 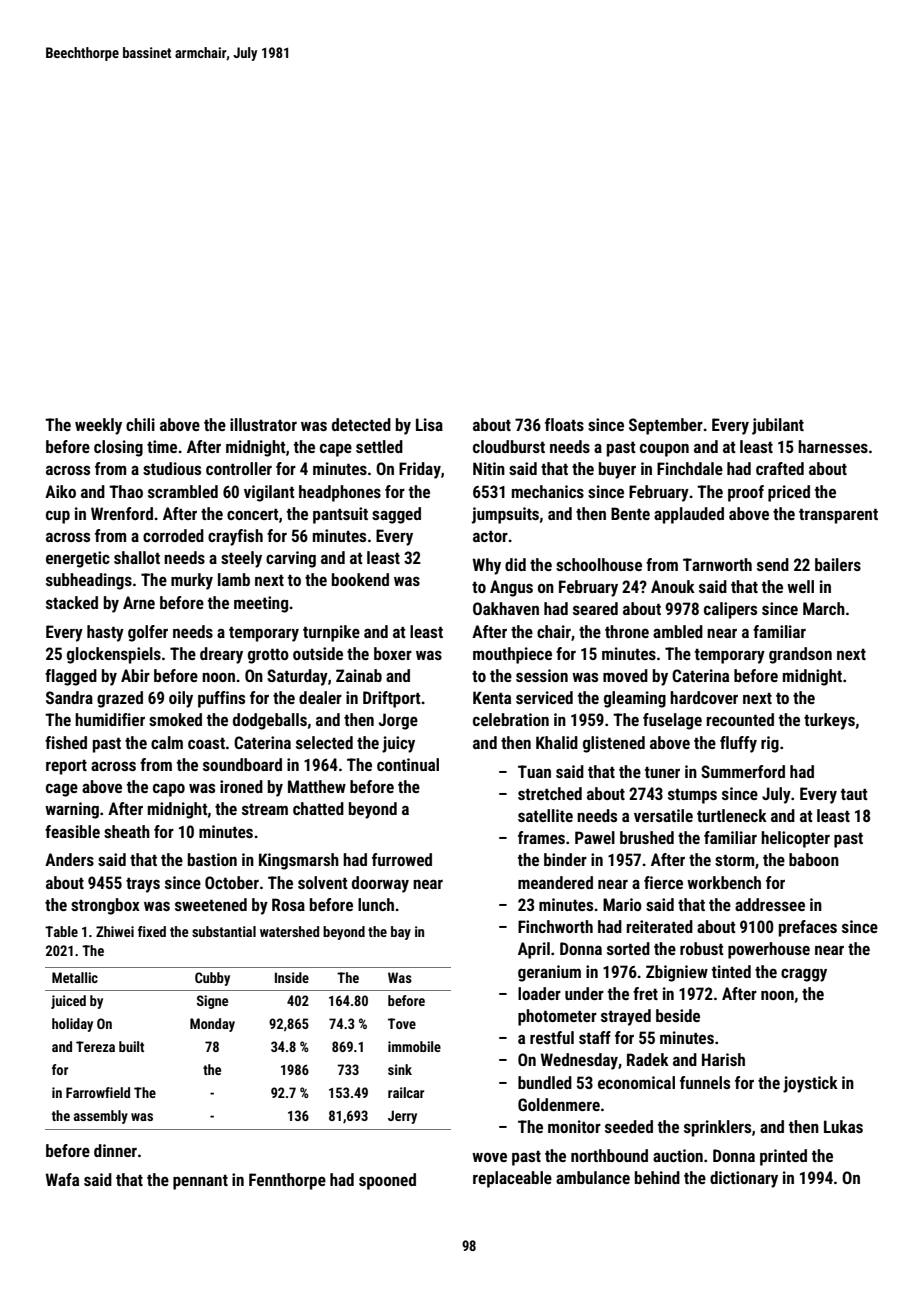 I want to click on April, so click(x=534, y=950).
